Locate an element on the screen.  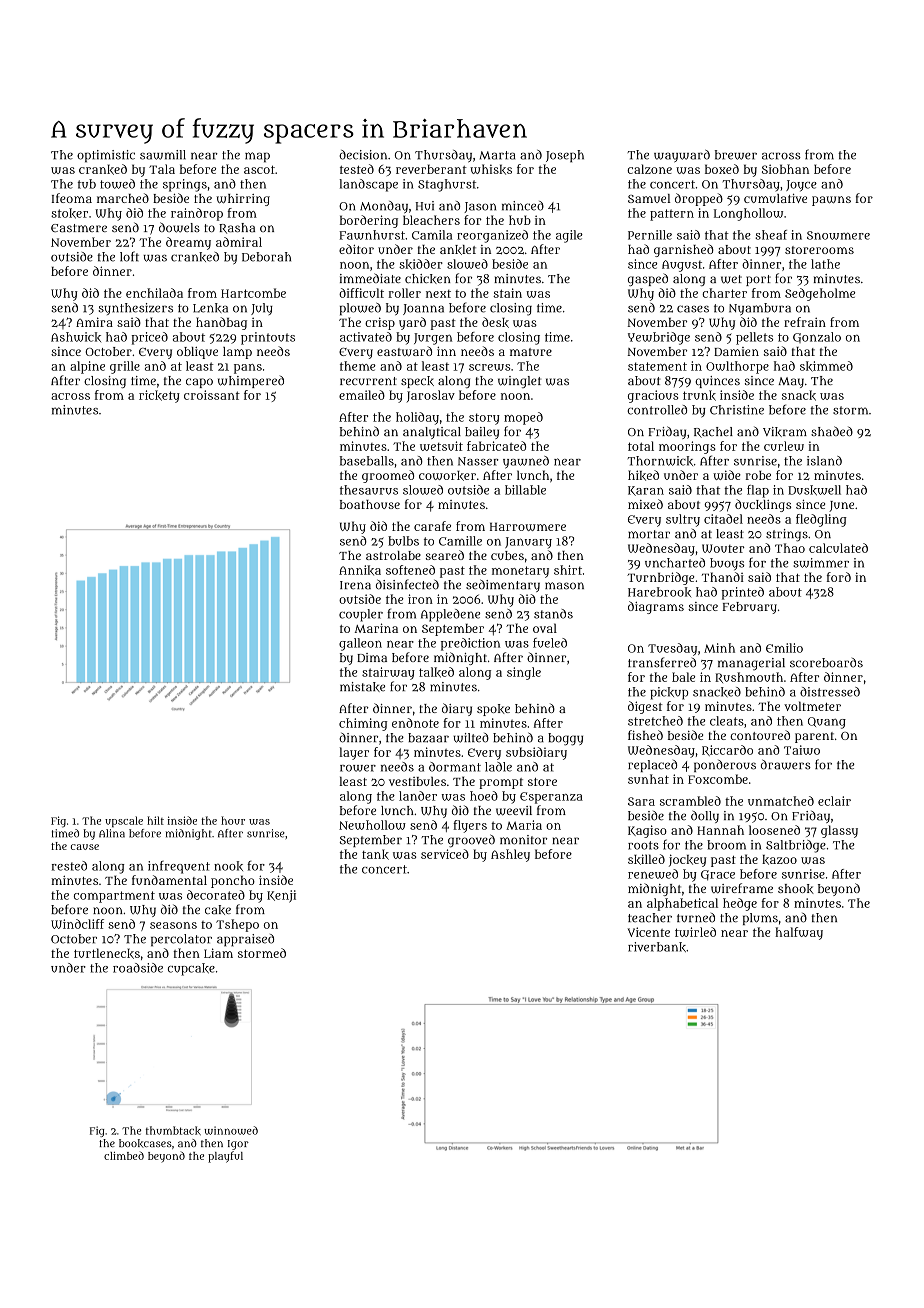
halfway is located at coordinates (799, 933).
